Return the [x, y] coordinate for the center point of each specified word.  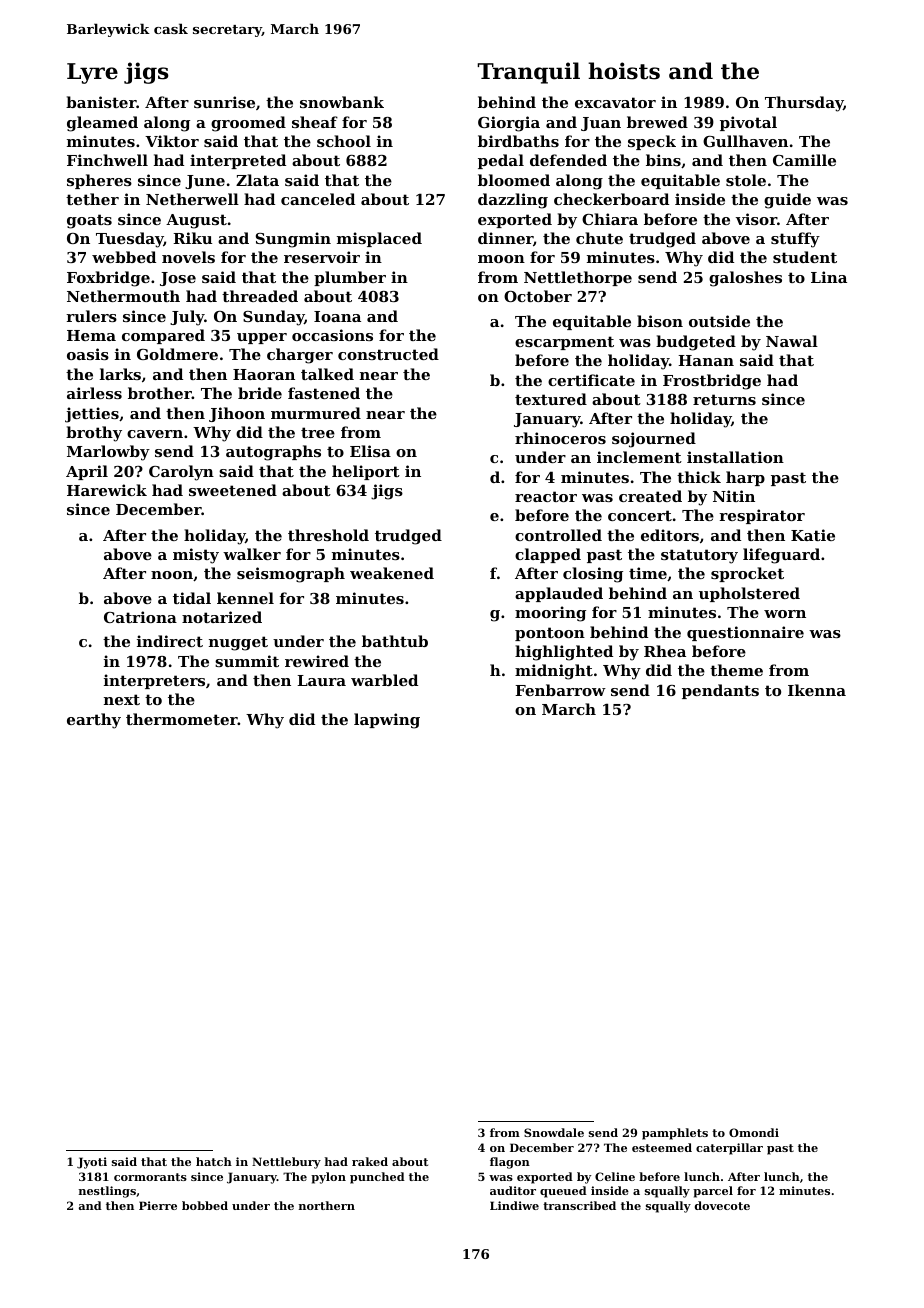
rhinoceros [560, 438]
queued [563, 1192]
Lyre [92, 73]
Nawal [792, 341]
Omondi [754, 1132]
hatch [214, 1161]
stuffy [795, 240]
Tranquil [528, 73]
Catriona [140, 617]
